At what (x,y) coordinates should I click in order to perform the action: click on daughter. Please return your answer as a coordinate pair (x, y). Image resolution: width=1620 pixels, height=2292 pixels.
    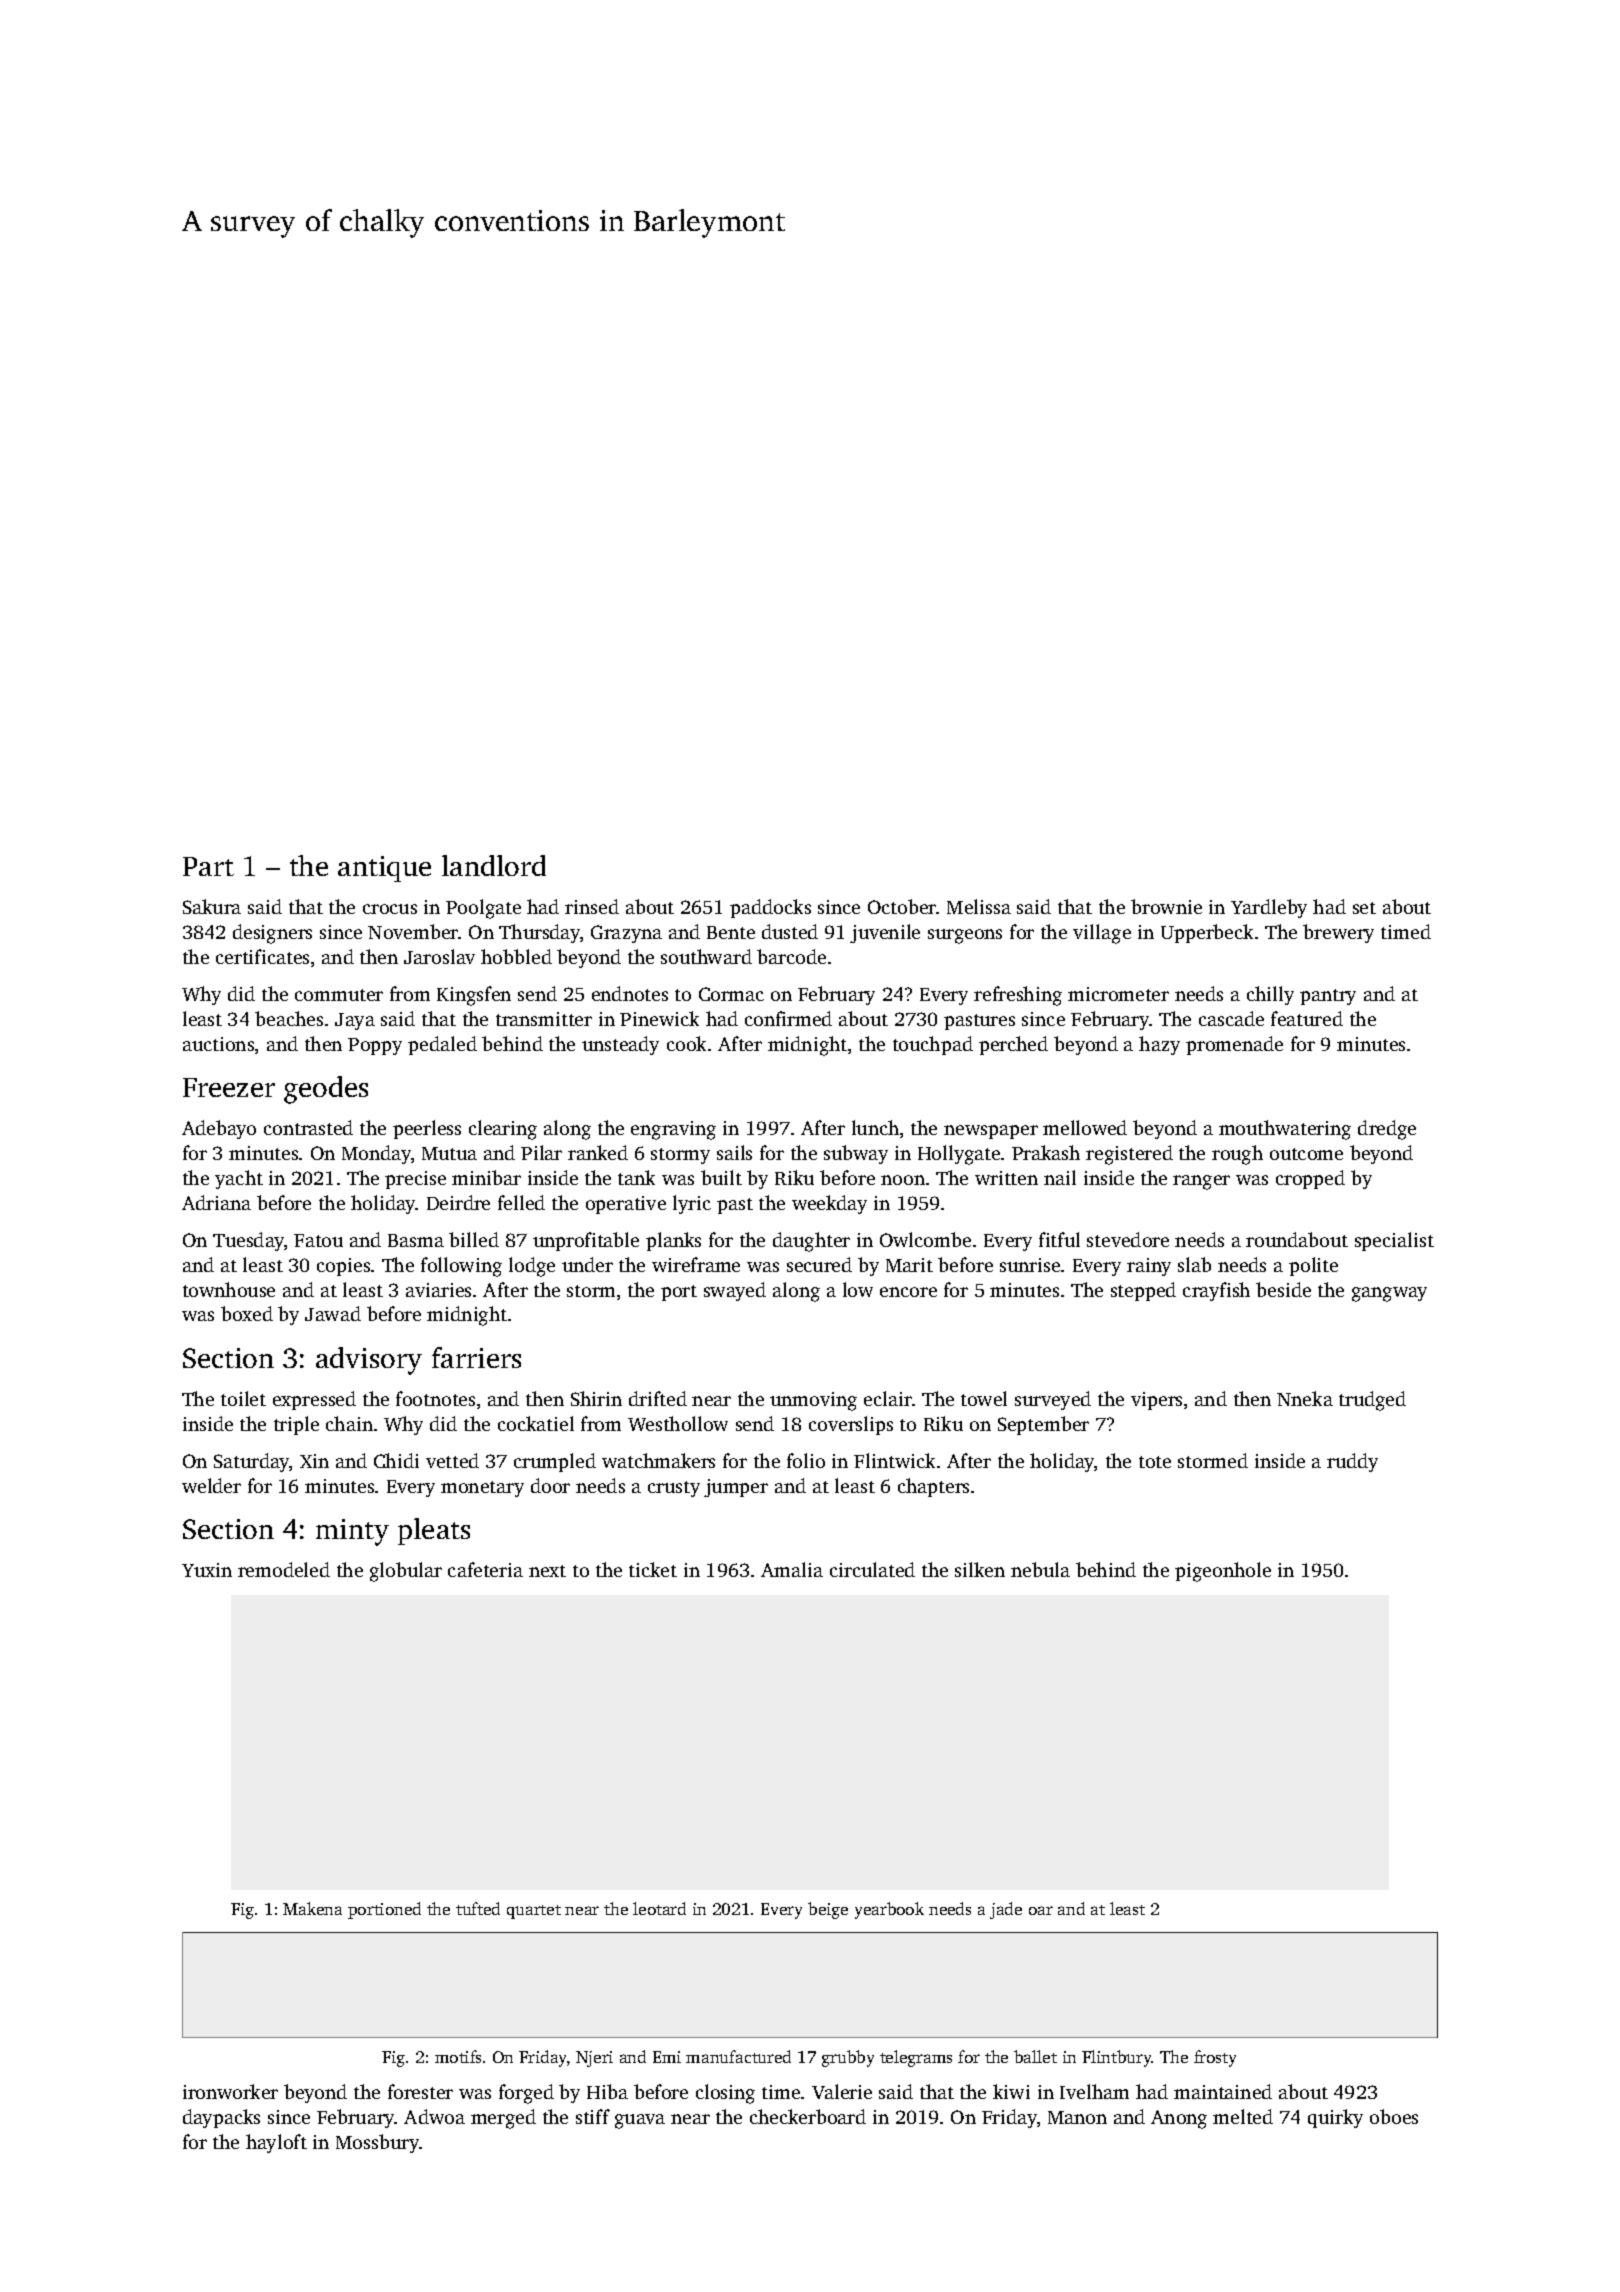
    Looking at the image, I should click on (811, 1242).
